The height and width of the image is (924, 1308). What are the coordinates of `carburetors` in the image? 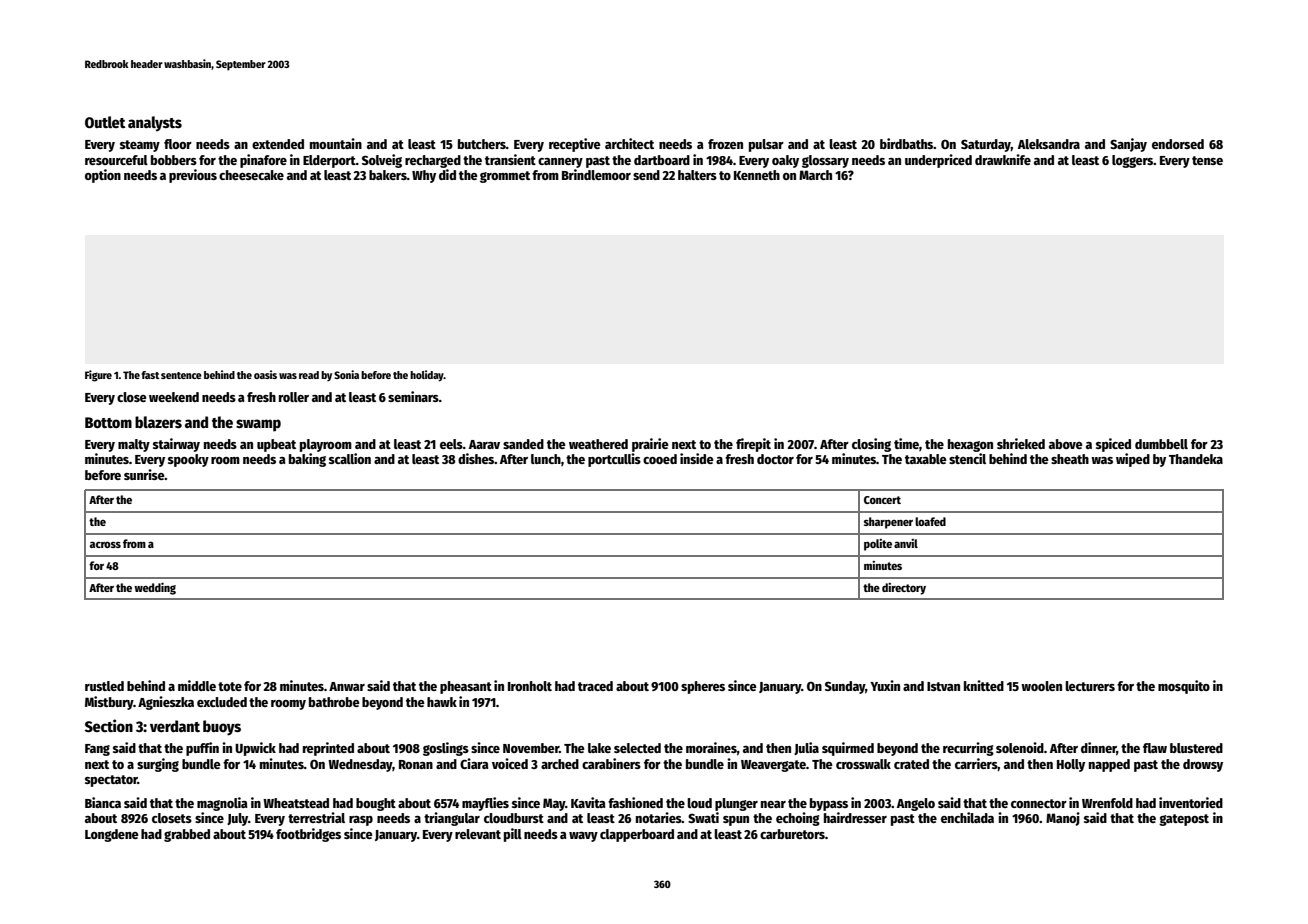 It's located at (792, 834).
